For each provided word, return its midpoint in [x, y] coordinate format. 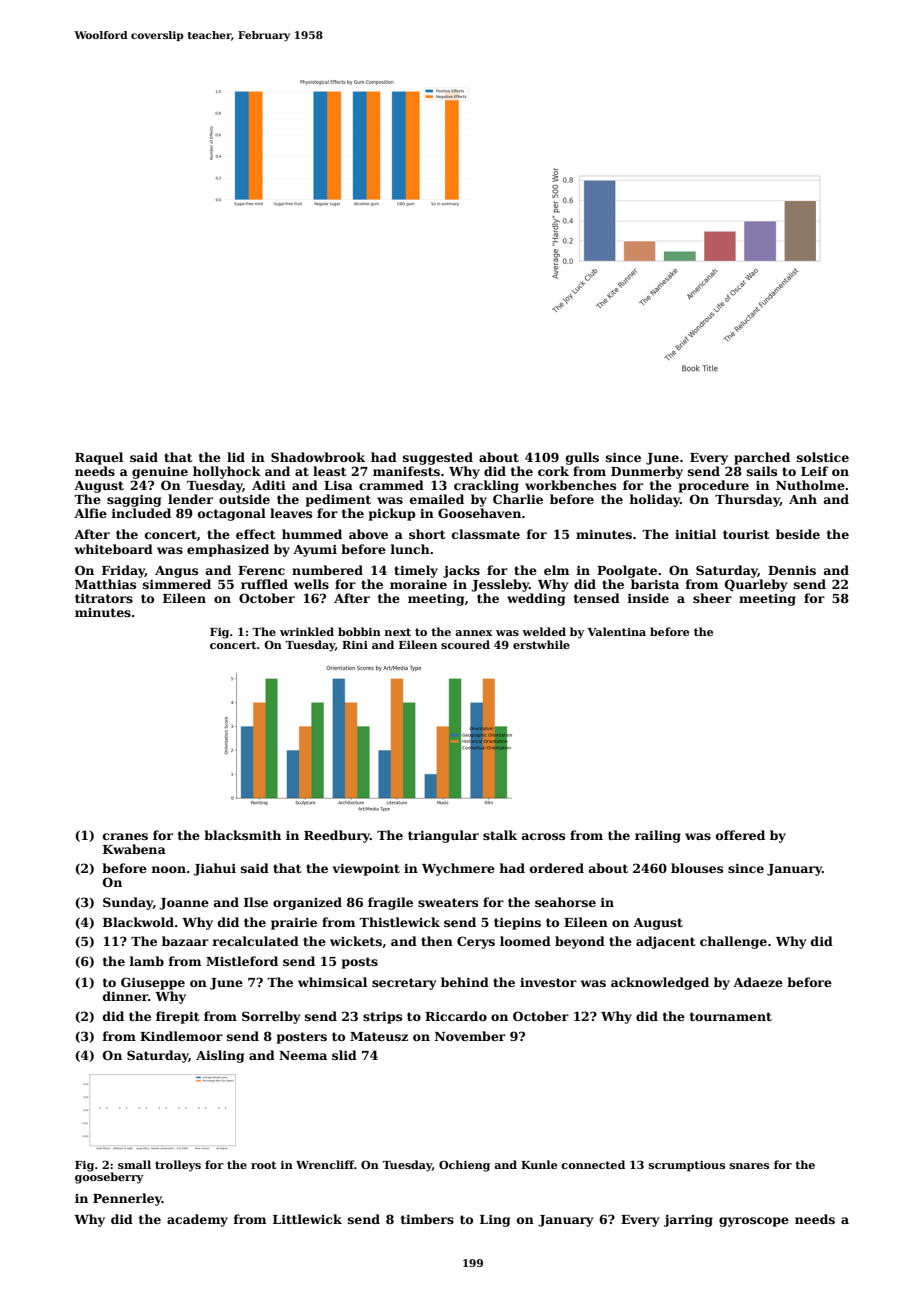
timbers [427, 1219]
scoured [465, 644]
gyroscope [754, 1222]
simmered [177, 584]
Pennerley [127, 1199]
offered [740, 835]
